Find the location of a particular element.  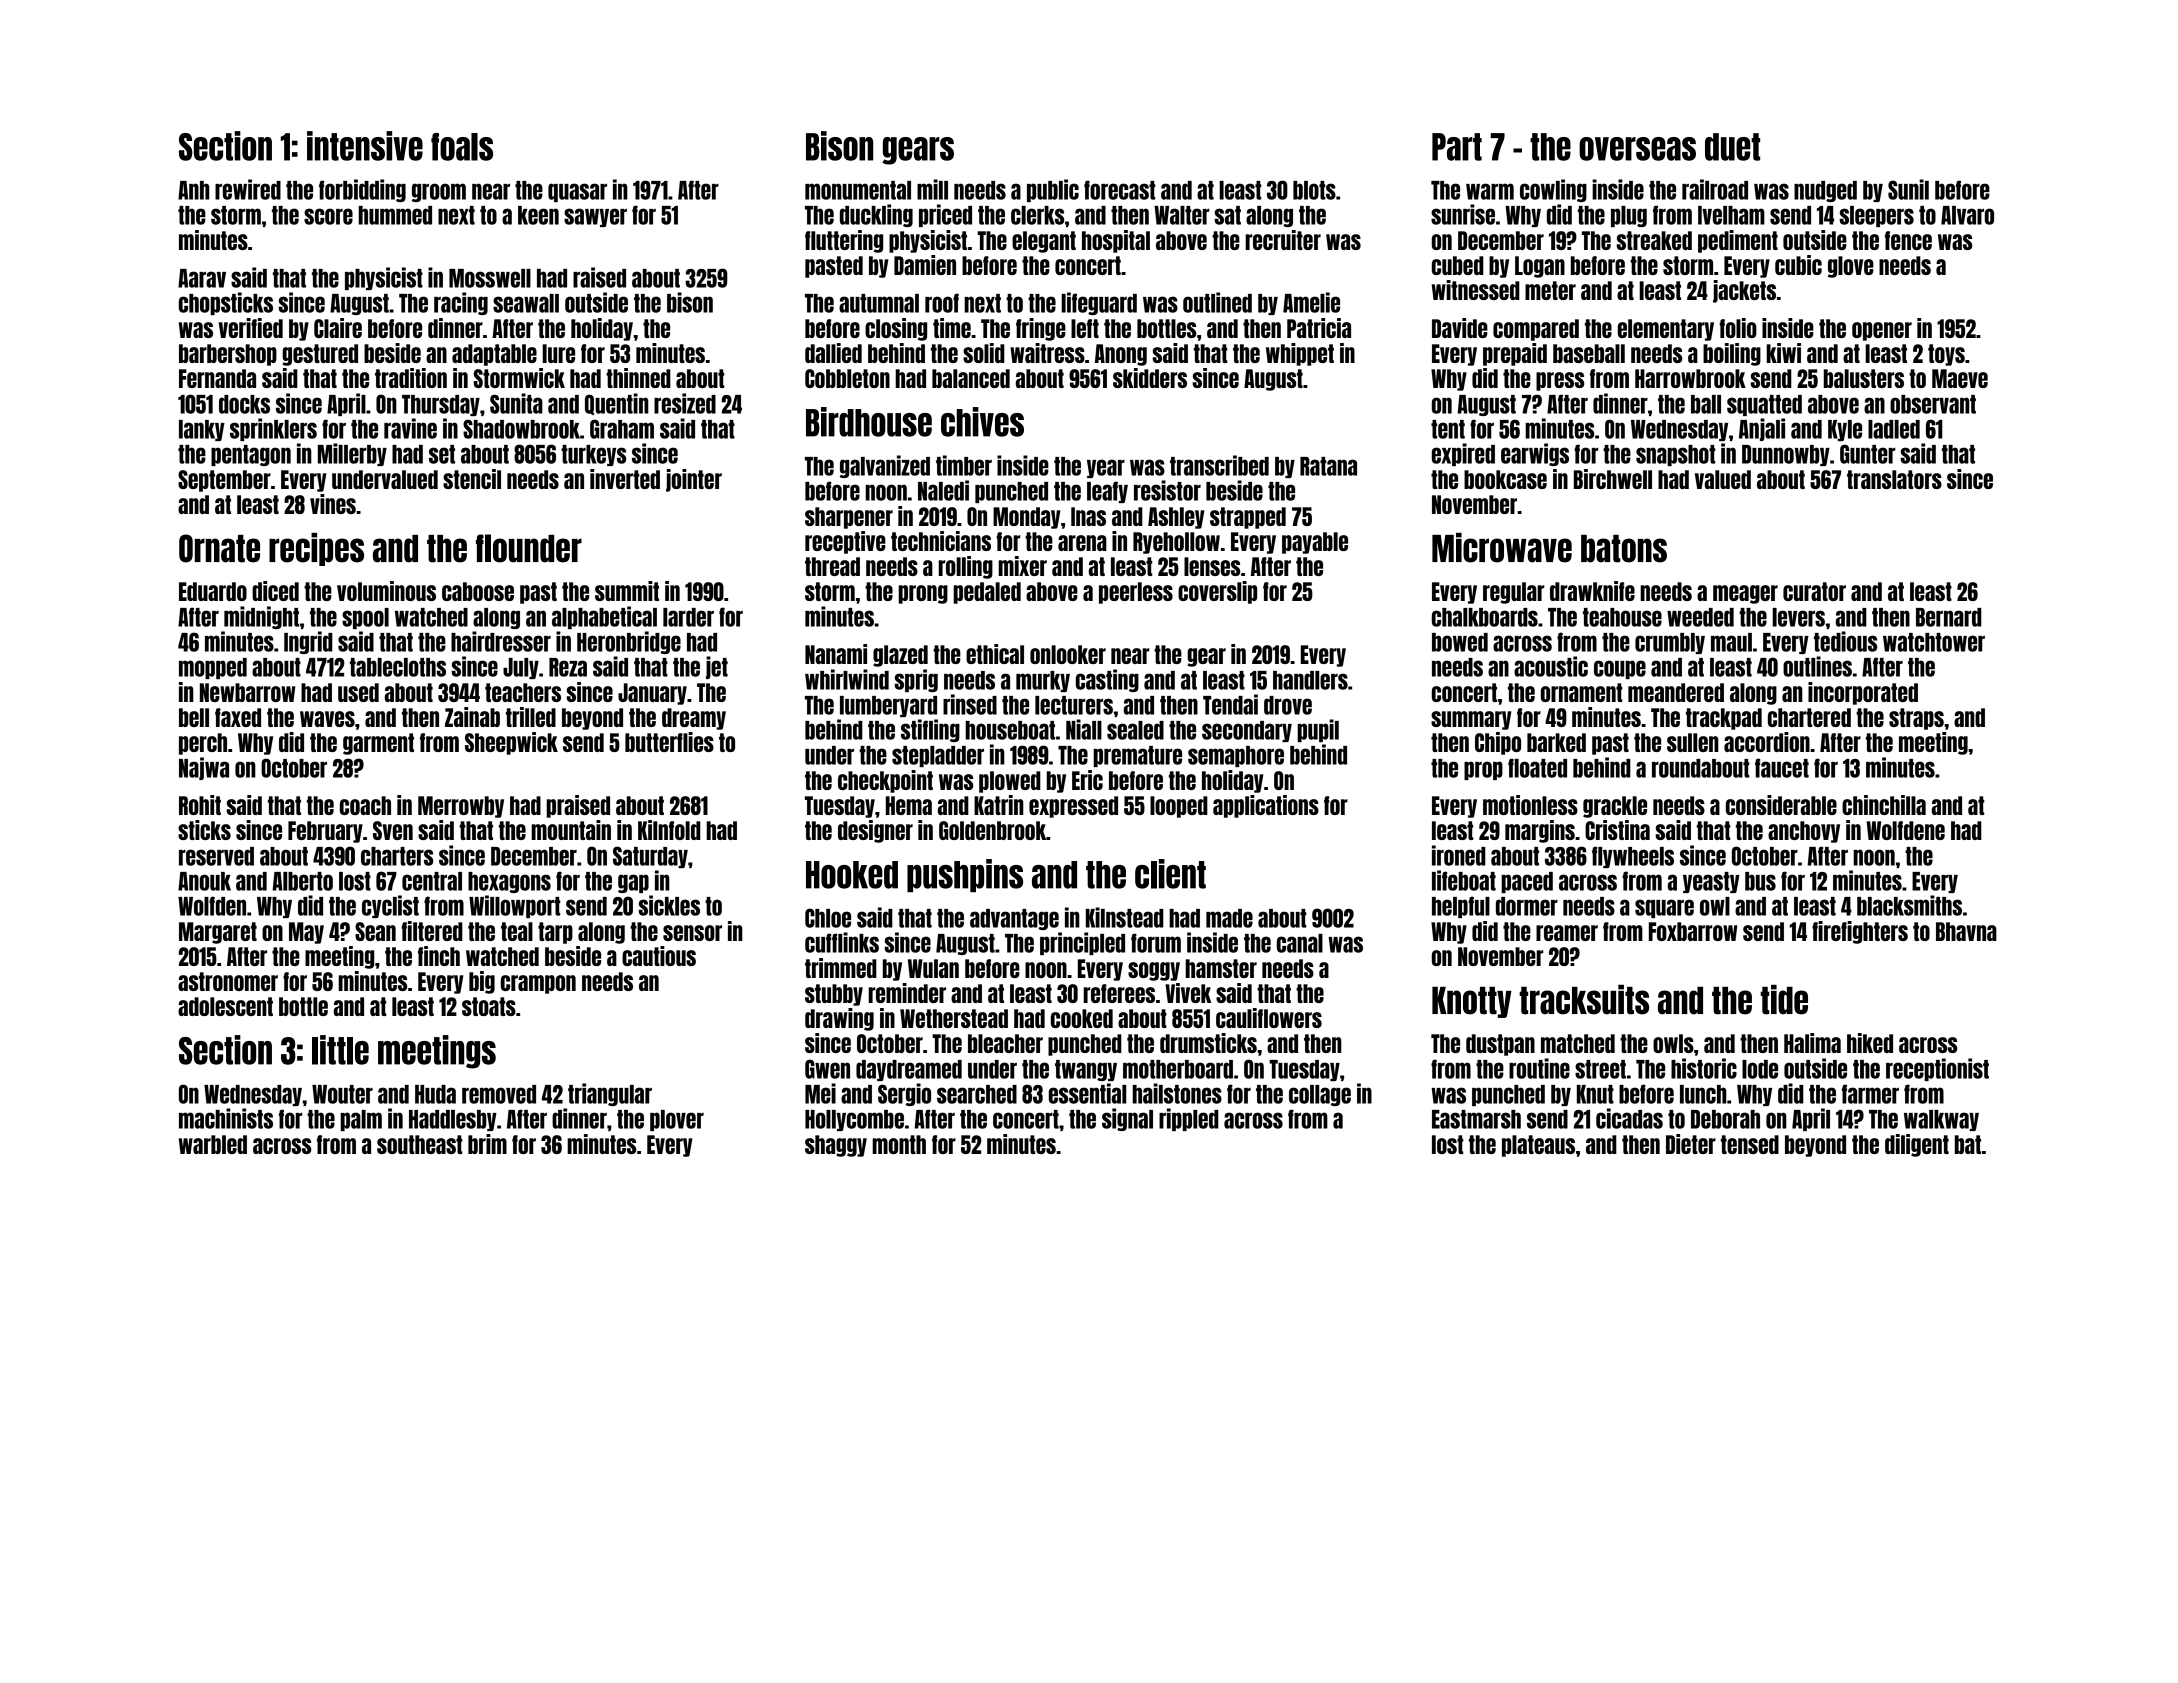

warbled is located at coordinates (213, 1144).
